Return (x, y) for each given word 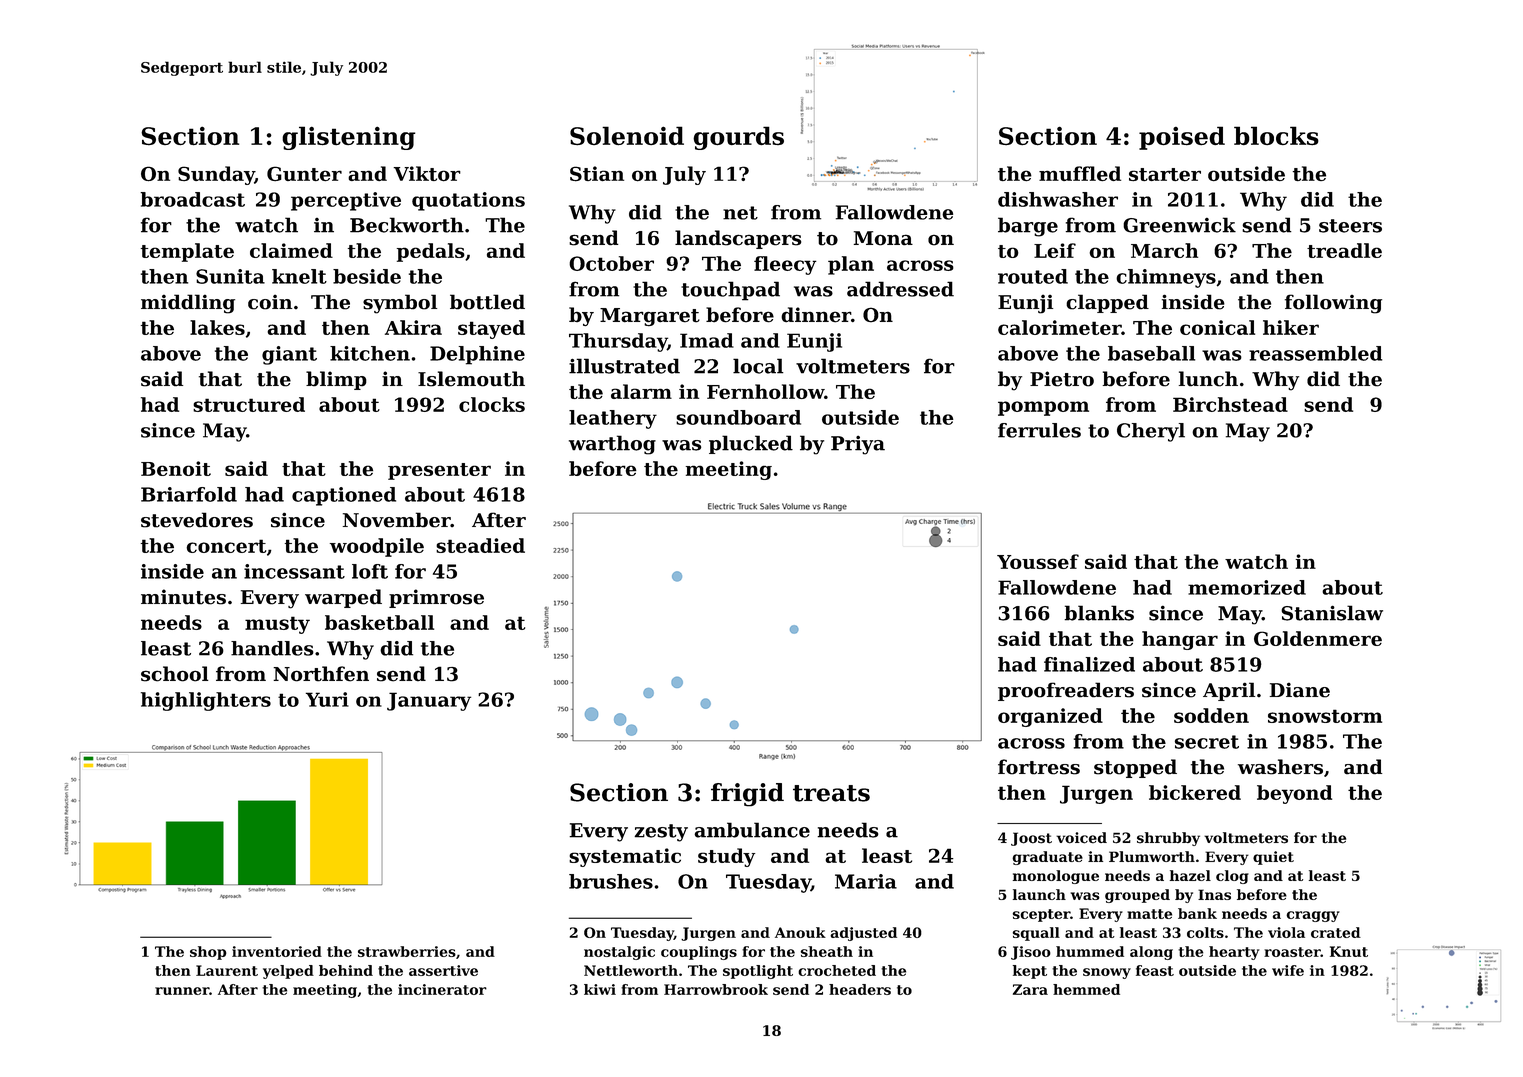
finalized (1089, 664)
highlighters (206, 701)
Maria (866, 881)
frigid (747, 795)
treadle (1344, 250)
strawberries (407, 951)
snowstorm (1325, 716)
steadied (480, 545)
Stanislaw (1332, 613)
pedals (431, 252)
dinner (816, 315)
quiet (1273, 858)
